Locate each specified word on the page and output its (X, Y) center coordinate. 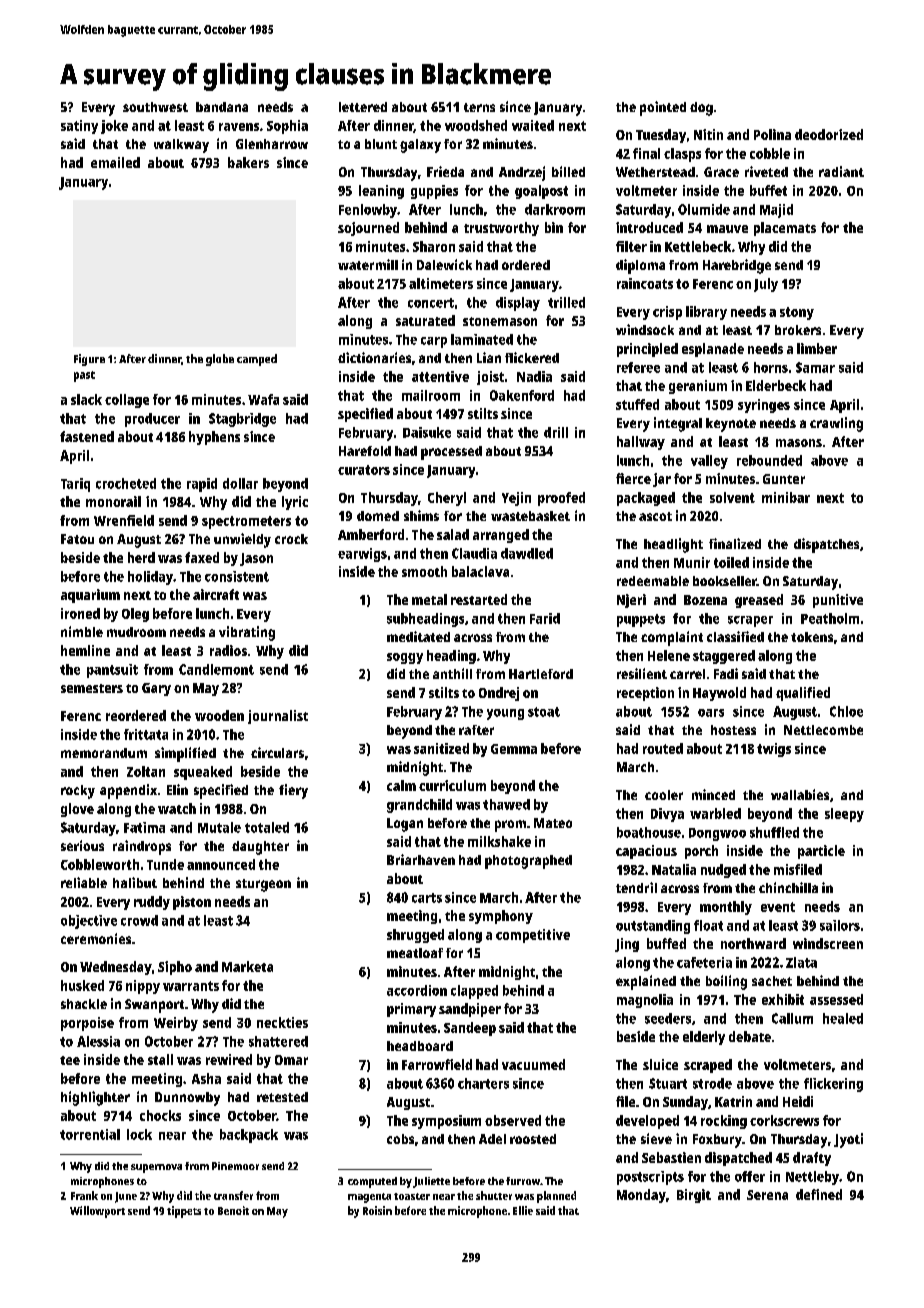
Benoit (233, 1210)
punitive (838, 601)
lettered (363, 107)
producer (152, 420)
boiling (726, 982)
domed (378, 516)
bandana (222, 107)
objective (89, 922)
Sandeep (470, 1029)
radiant (841, 171)
